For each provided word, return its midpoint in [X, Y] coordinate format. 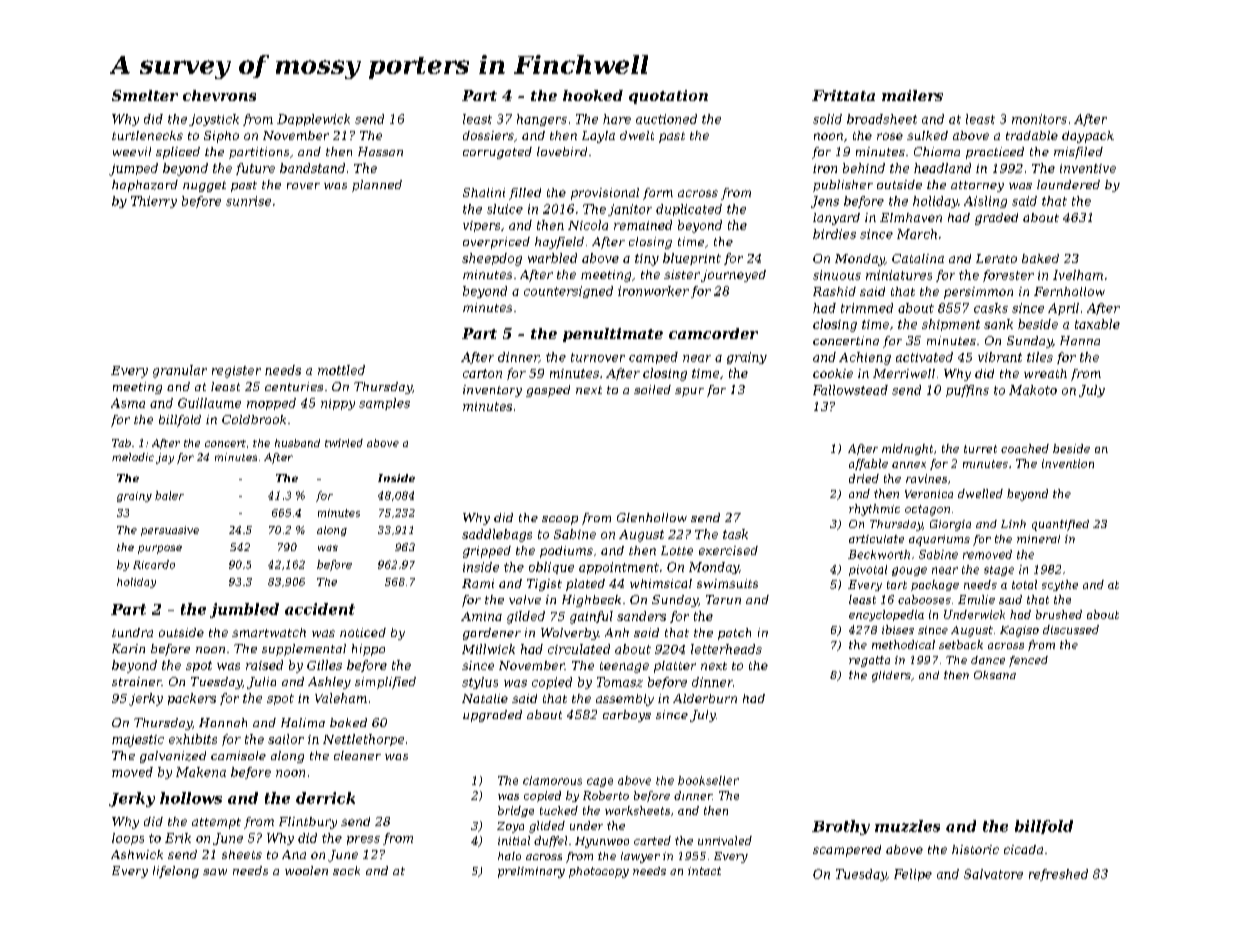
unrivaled [725, 840]
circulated [579, 649]
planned [377, 186]
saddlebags [497, 535]
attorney [977, 186]
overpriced [496, 243]
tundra [132, 632]
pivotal [868, 570]
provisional [605, 194]
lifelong [176, 872]
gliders [891, 676]
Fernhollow [1069, 291]
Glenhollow [652, 517]
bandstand [312, 168]
